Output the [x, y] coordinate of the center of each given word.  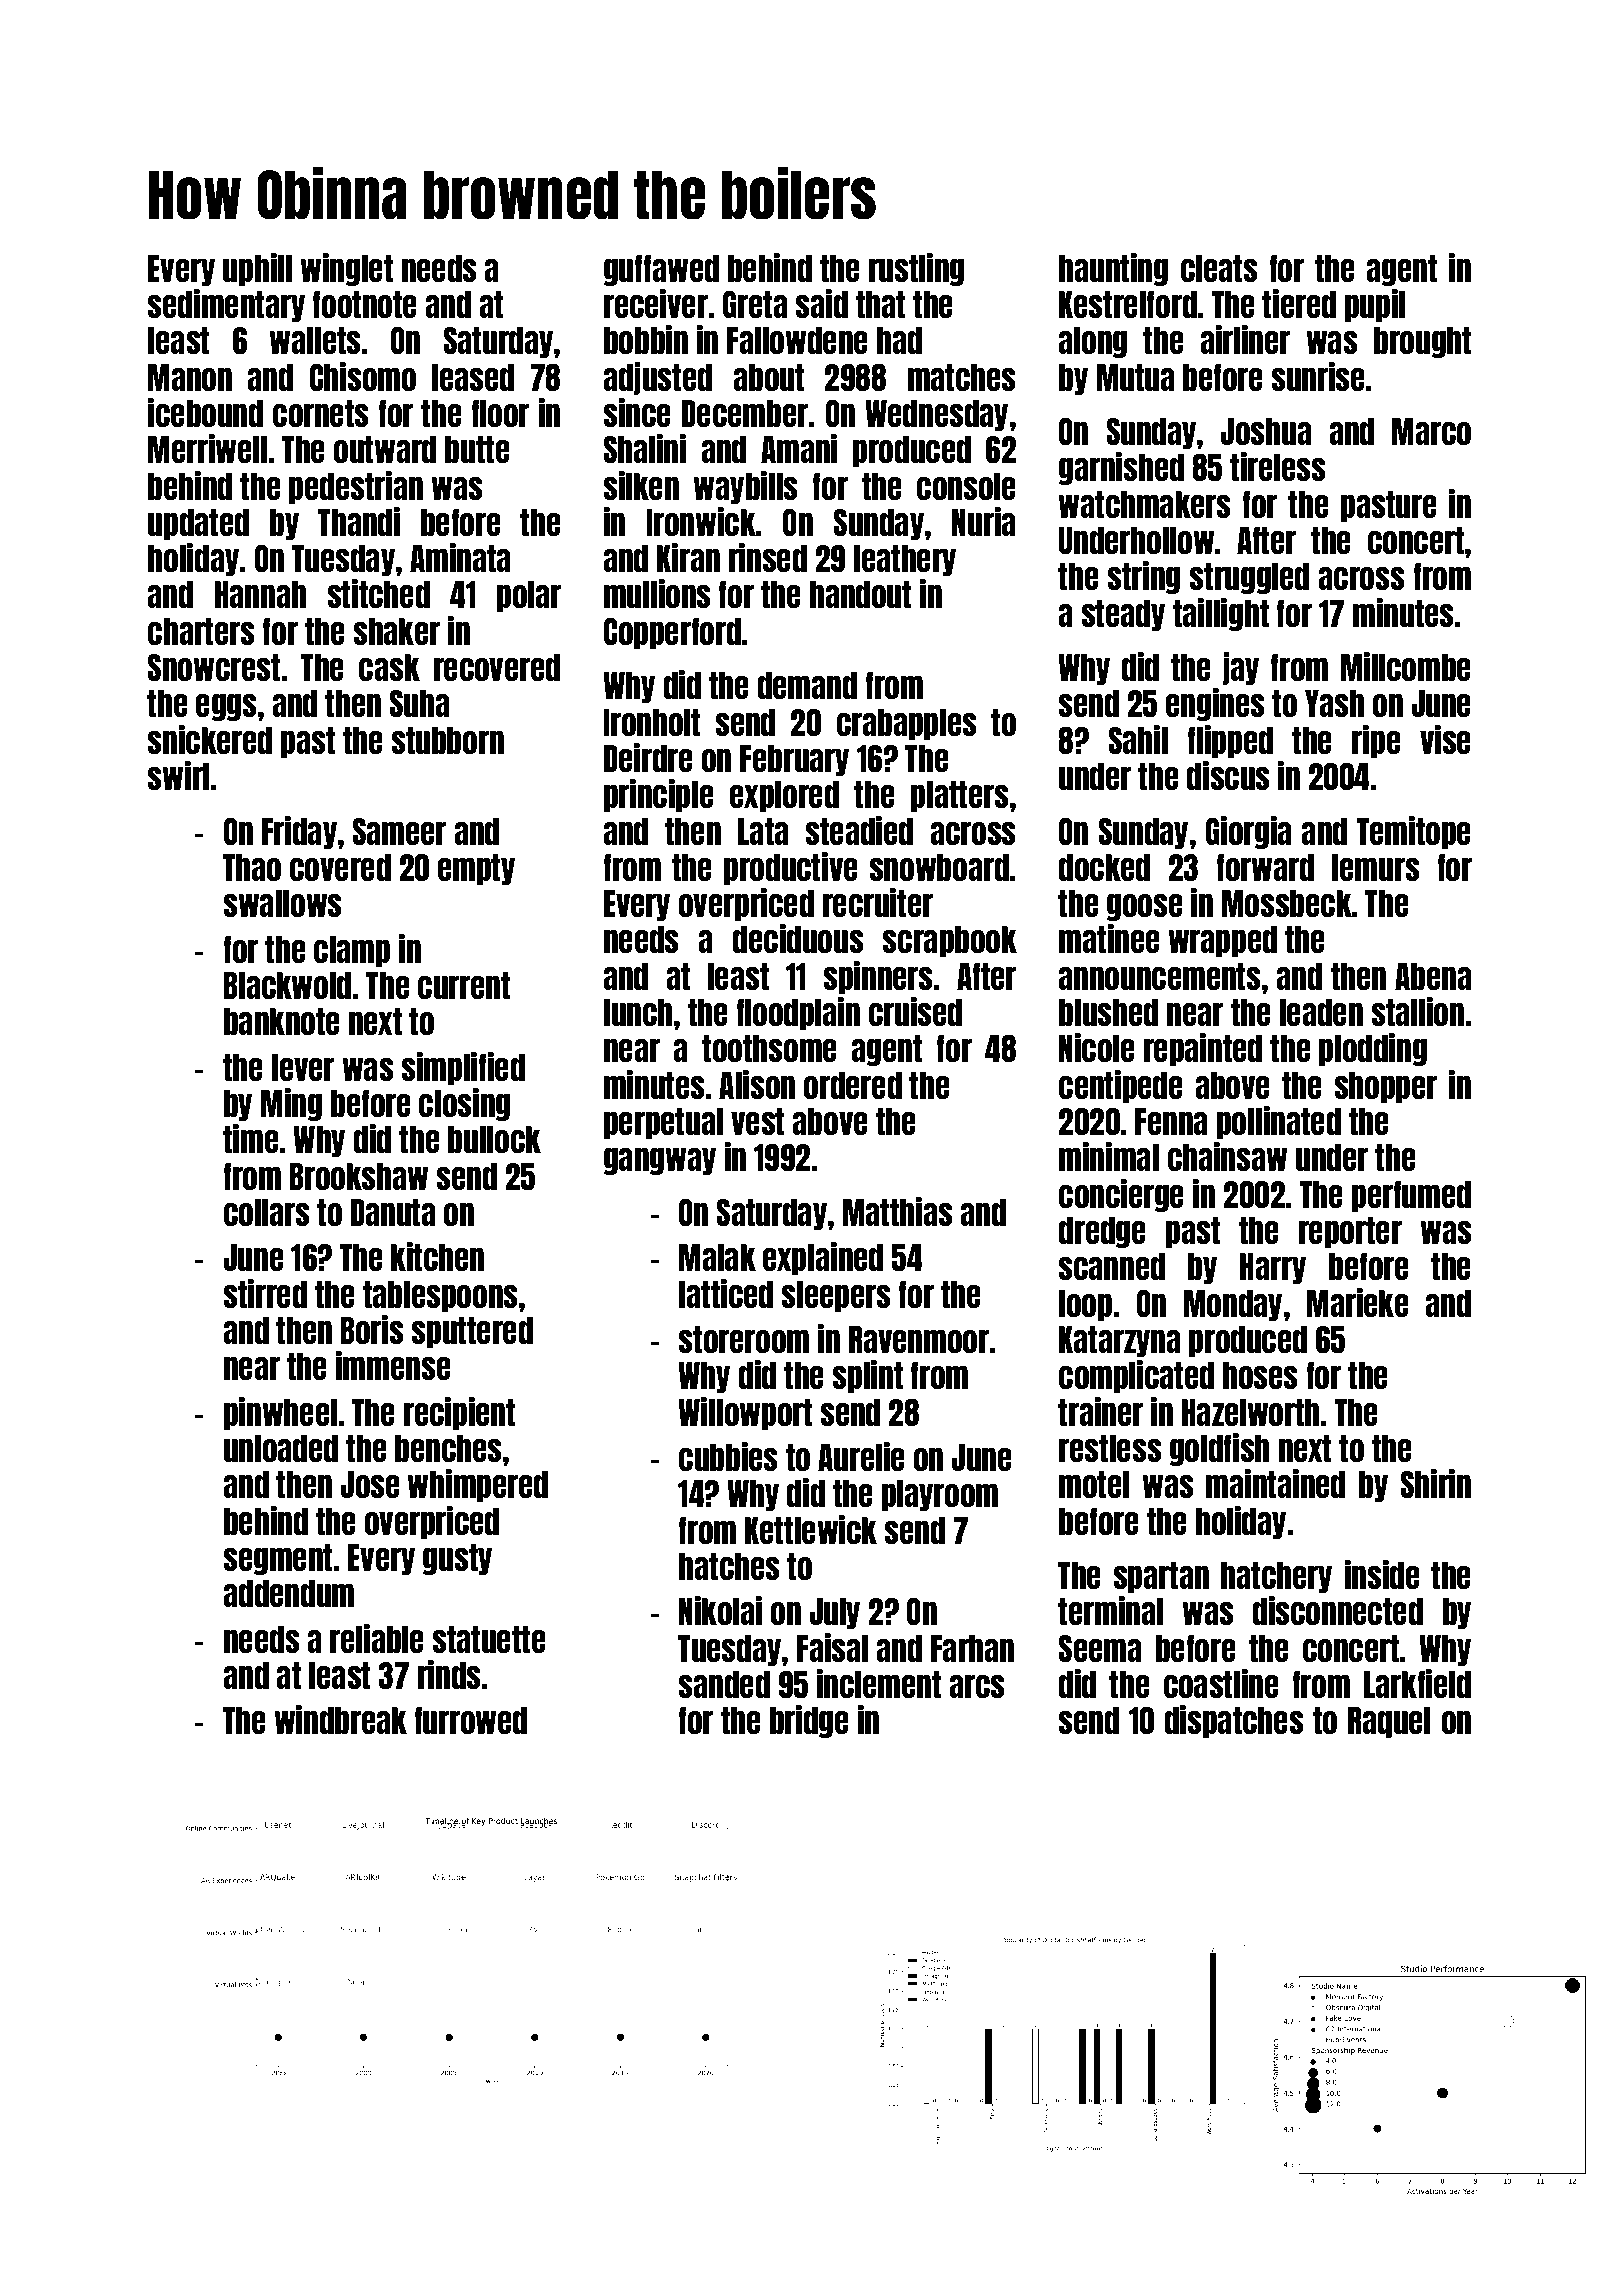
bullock [494, 1139]
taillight [1221, 614]
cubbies [728, 1456]
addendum [288, 1593]
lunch [638, 1012]
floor [500, 413]
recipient [459, 1413]
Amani [799, 448]
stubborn [447, 740]
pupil [1375, 305]
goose [1145, 907]
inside [1382, 1574]
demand [807, 685]
